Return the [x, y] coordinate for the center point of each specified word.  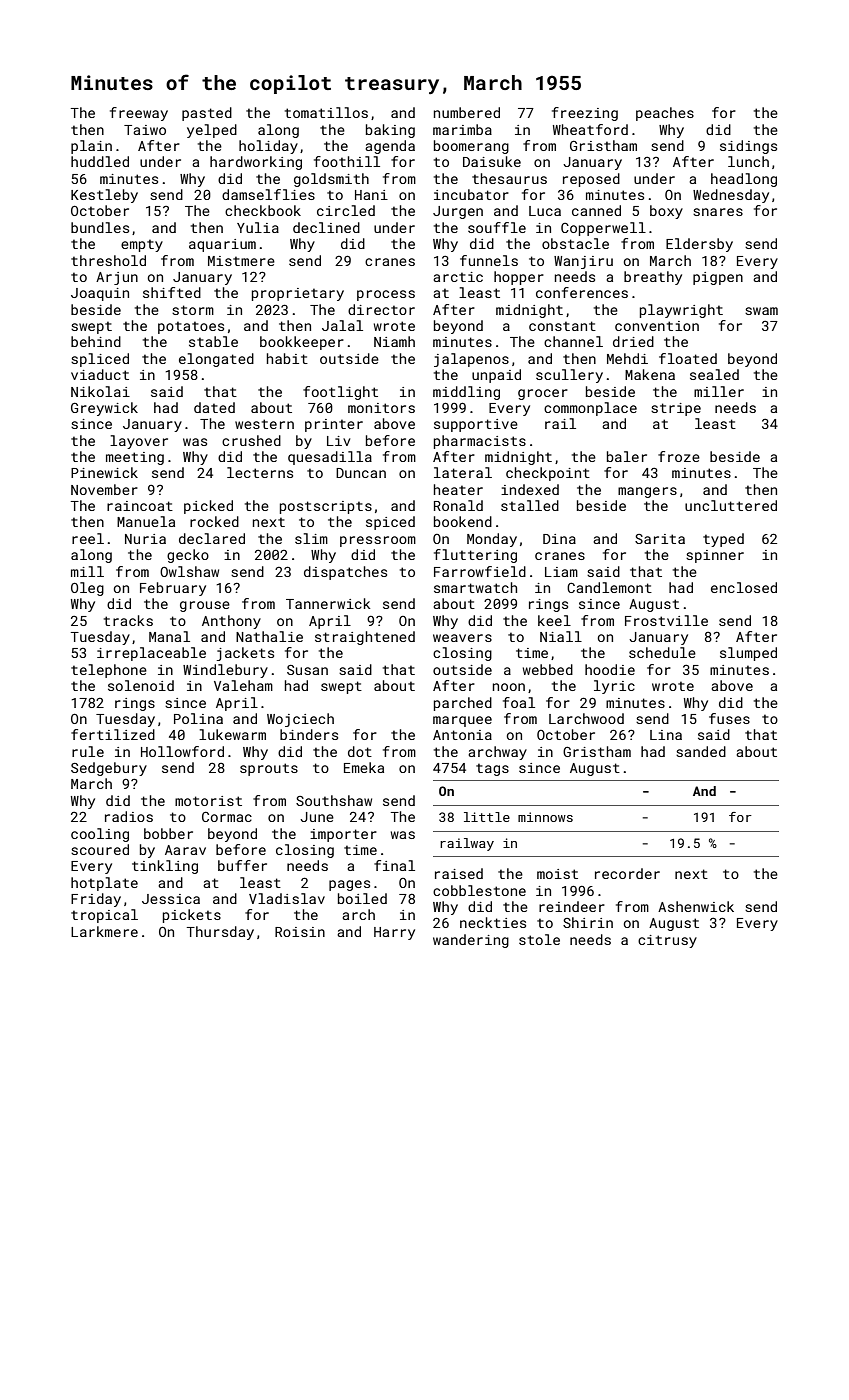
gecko [188, 556]
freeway [139, 114]
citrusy [667, 941]
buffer [242, 865]
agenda [390, 147]
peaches [665, 114]
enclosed [744, 587]
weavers [462, 638]
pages [349, 885]
